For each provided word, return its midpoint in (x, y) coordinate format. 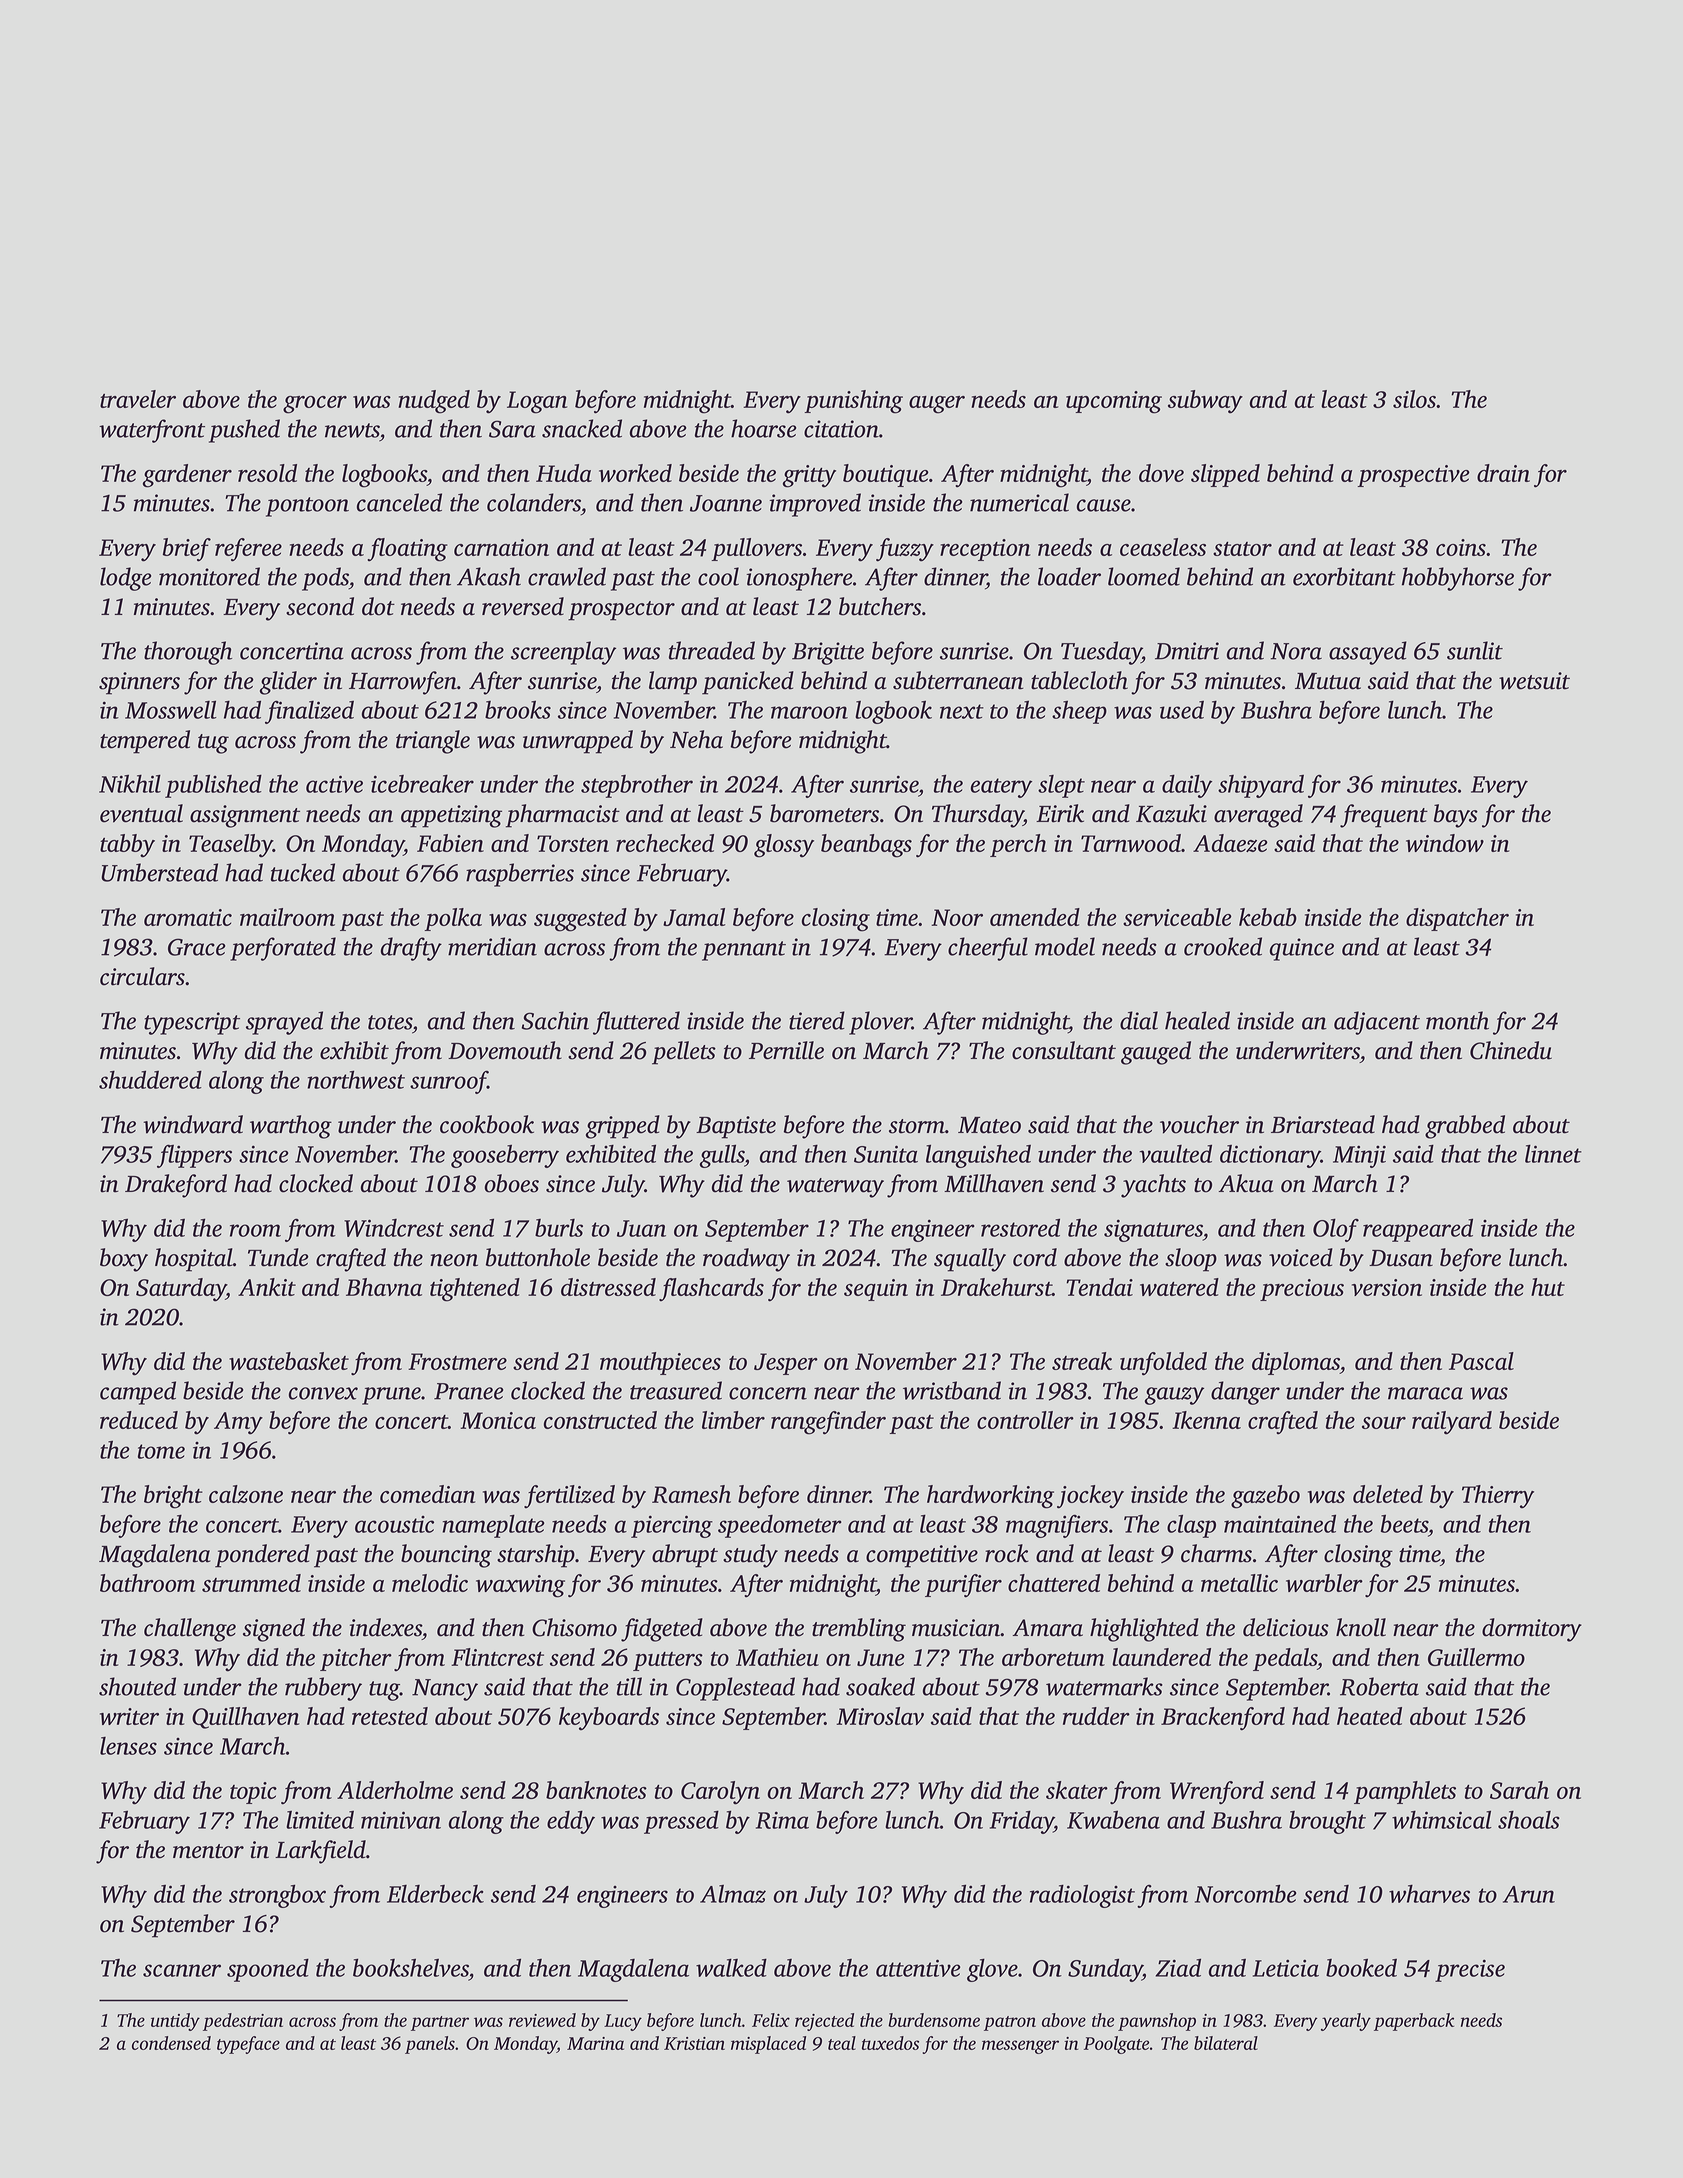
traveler (138, 399)
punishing (853, 402)
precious (1302, 1290)
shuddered (150, 1079)
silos (1414, 399)
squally (970, 1260)
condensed (171, 2043)
